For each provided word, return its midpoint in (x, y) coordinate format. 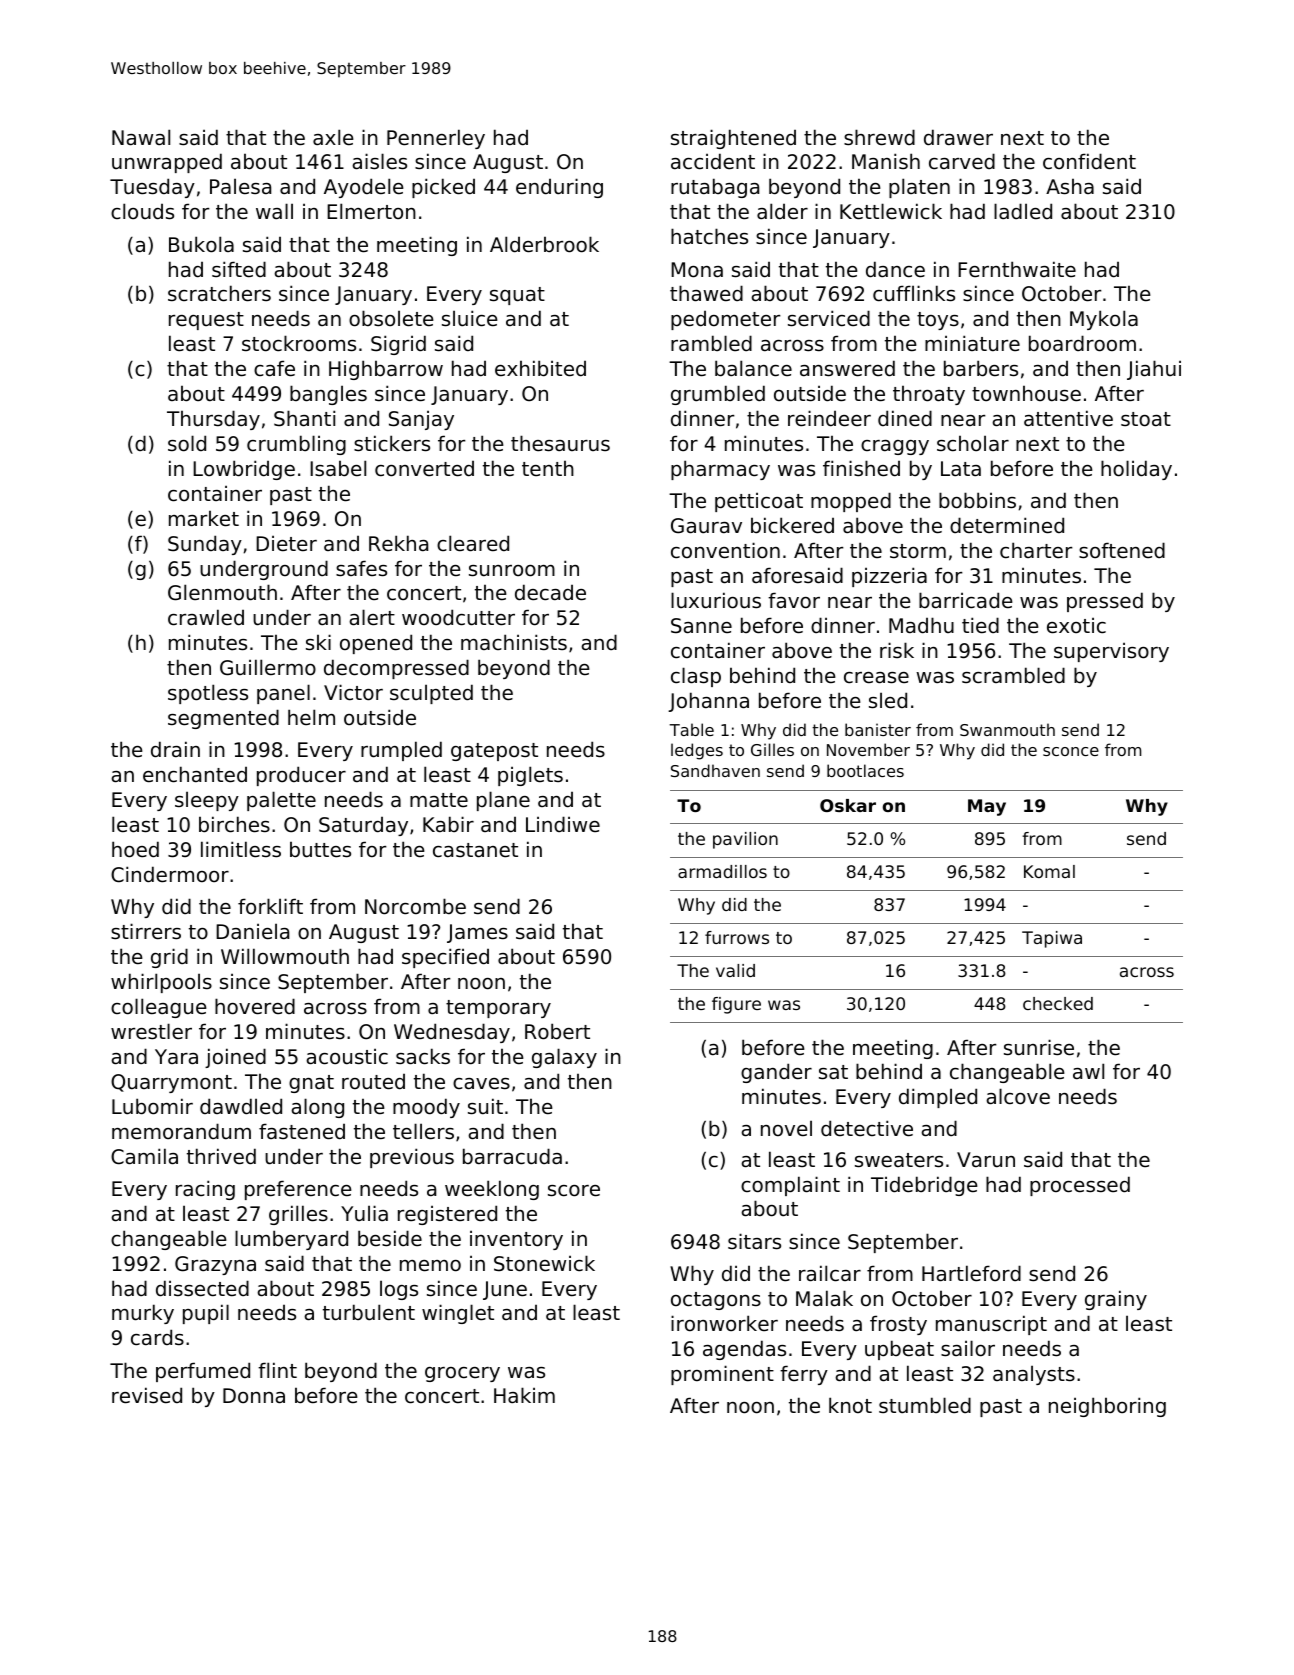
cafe (274, 368)
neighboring (1107, 1407)
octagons (716, 1301)
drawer (958, 137)
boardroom (1082, 343)
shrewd (879, 137)
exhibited (540, 368)
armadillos (722, 871)
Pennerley (436, 139)
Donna (254, 1396)
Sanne (701, 626)
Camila (144, 1156)
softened (1122, 550)
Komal (1049, 871)
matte (439, 800)
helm (311, 717)
